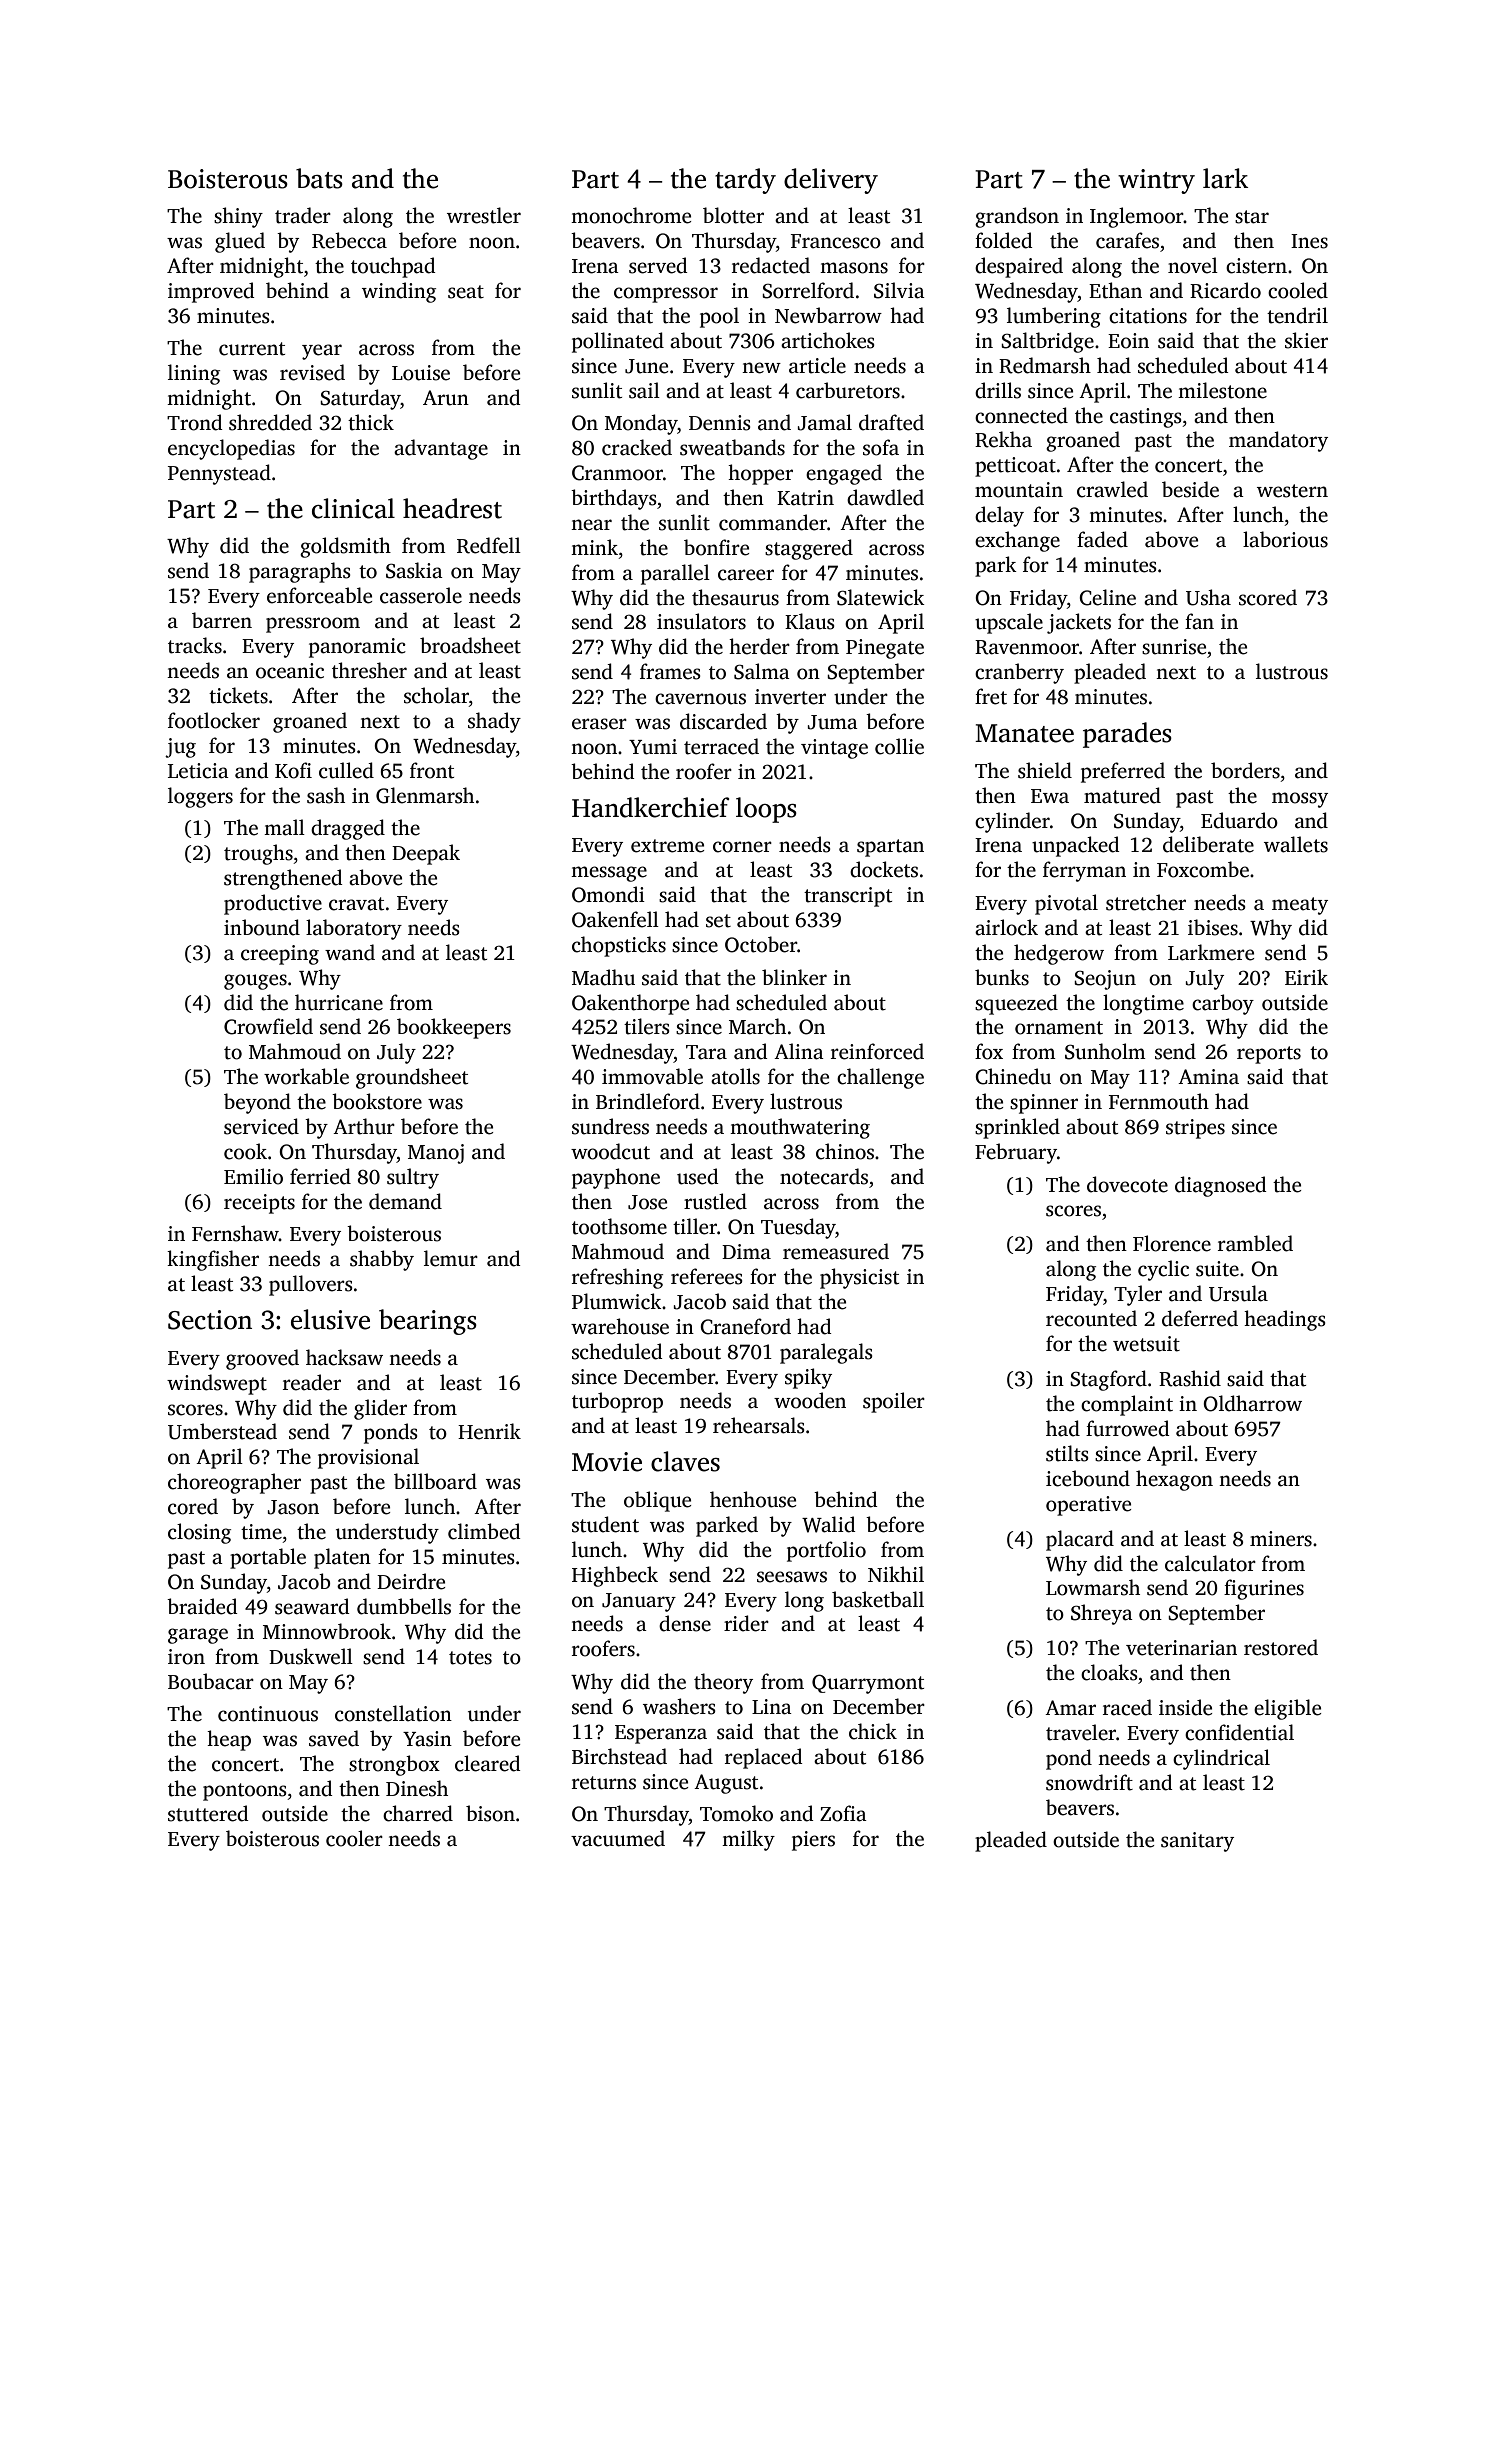 The width and height of the screenshot is (1496, 2464). What do you see at coordinates (262, 927) in the screenshot?
I see `inbound` at bounding box center [262, 927].
